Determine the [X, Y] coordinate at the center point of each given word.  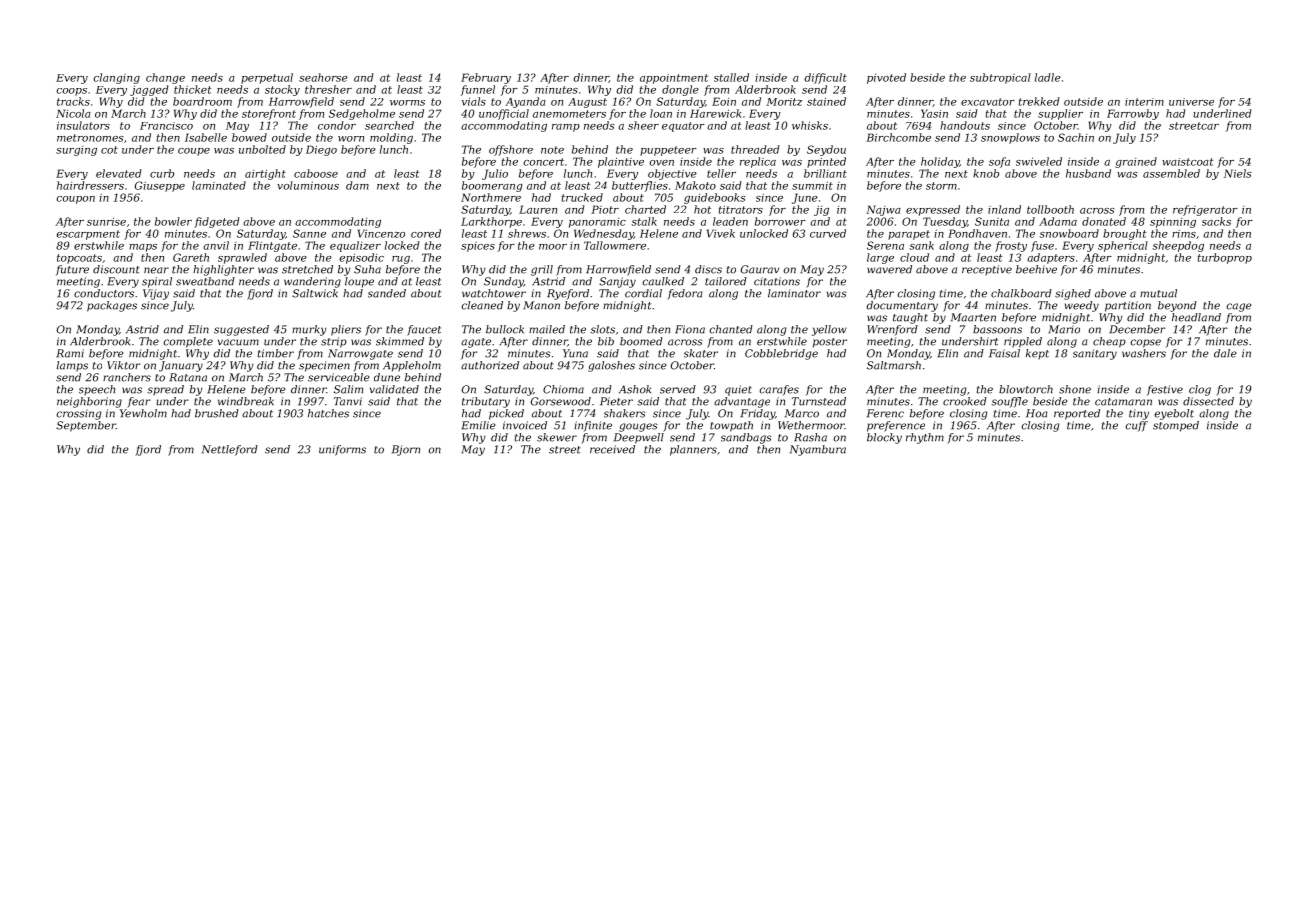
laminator [794, 293]
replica [758, 162]
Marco [802, 413]
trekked [1038, 101]
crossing [78, 414]
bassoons [997, 329]
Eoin [724, 101]
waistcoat [1188, 162]
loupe [359, 282]
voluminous [308, 185]
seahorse [323, 77]
